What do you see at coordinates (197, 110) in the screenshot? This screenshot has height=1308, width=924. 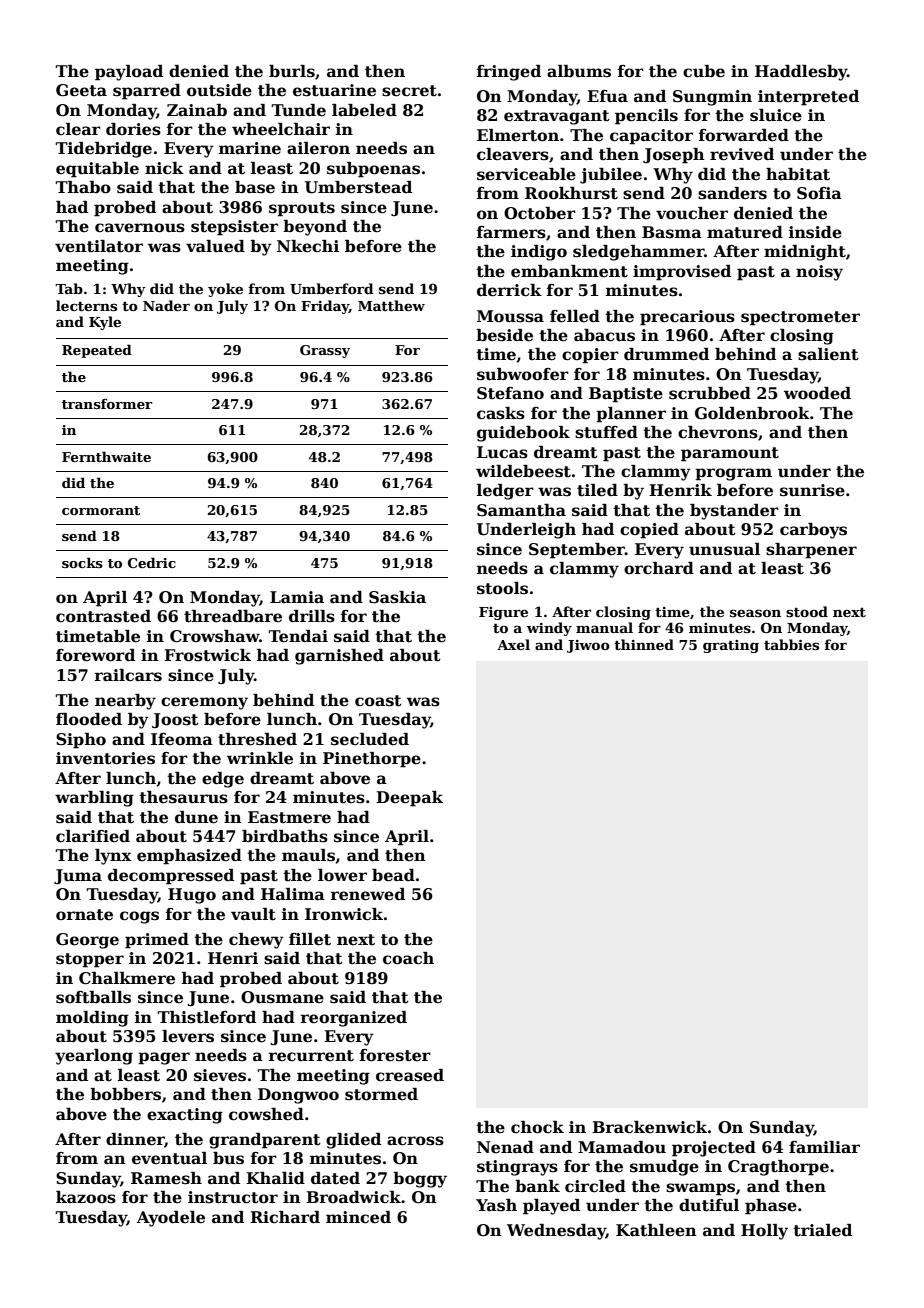 I see `Zainab` at bounding box center [197, 110].
